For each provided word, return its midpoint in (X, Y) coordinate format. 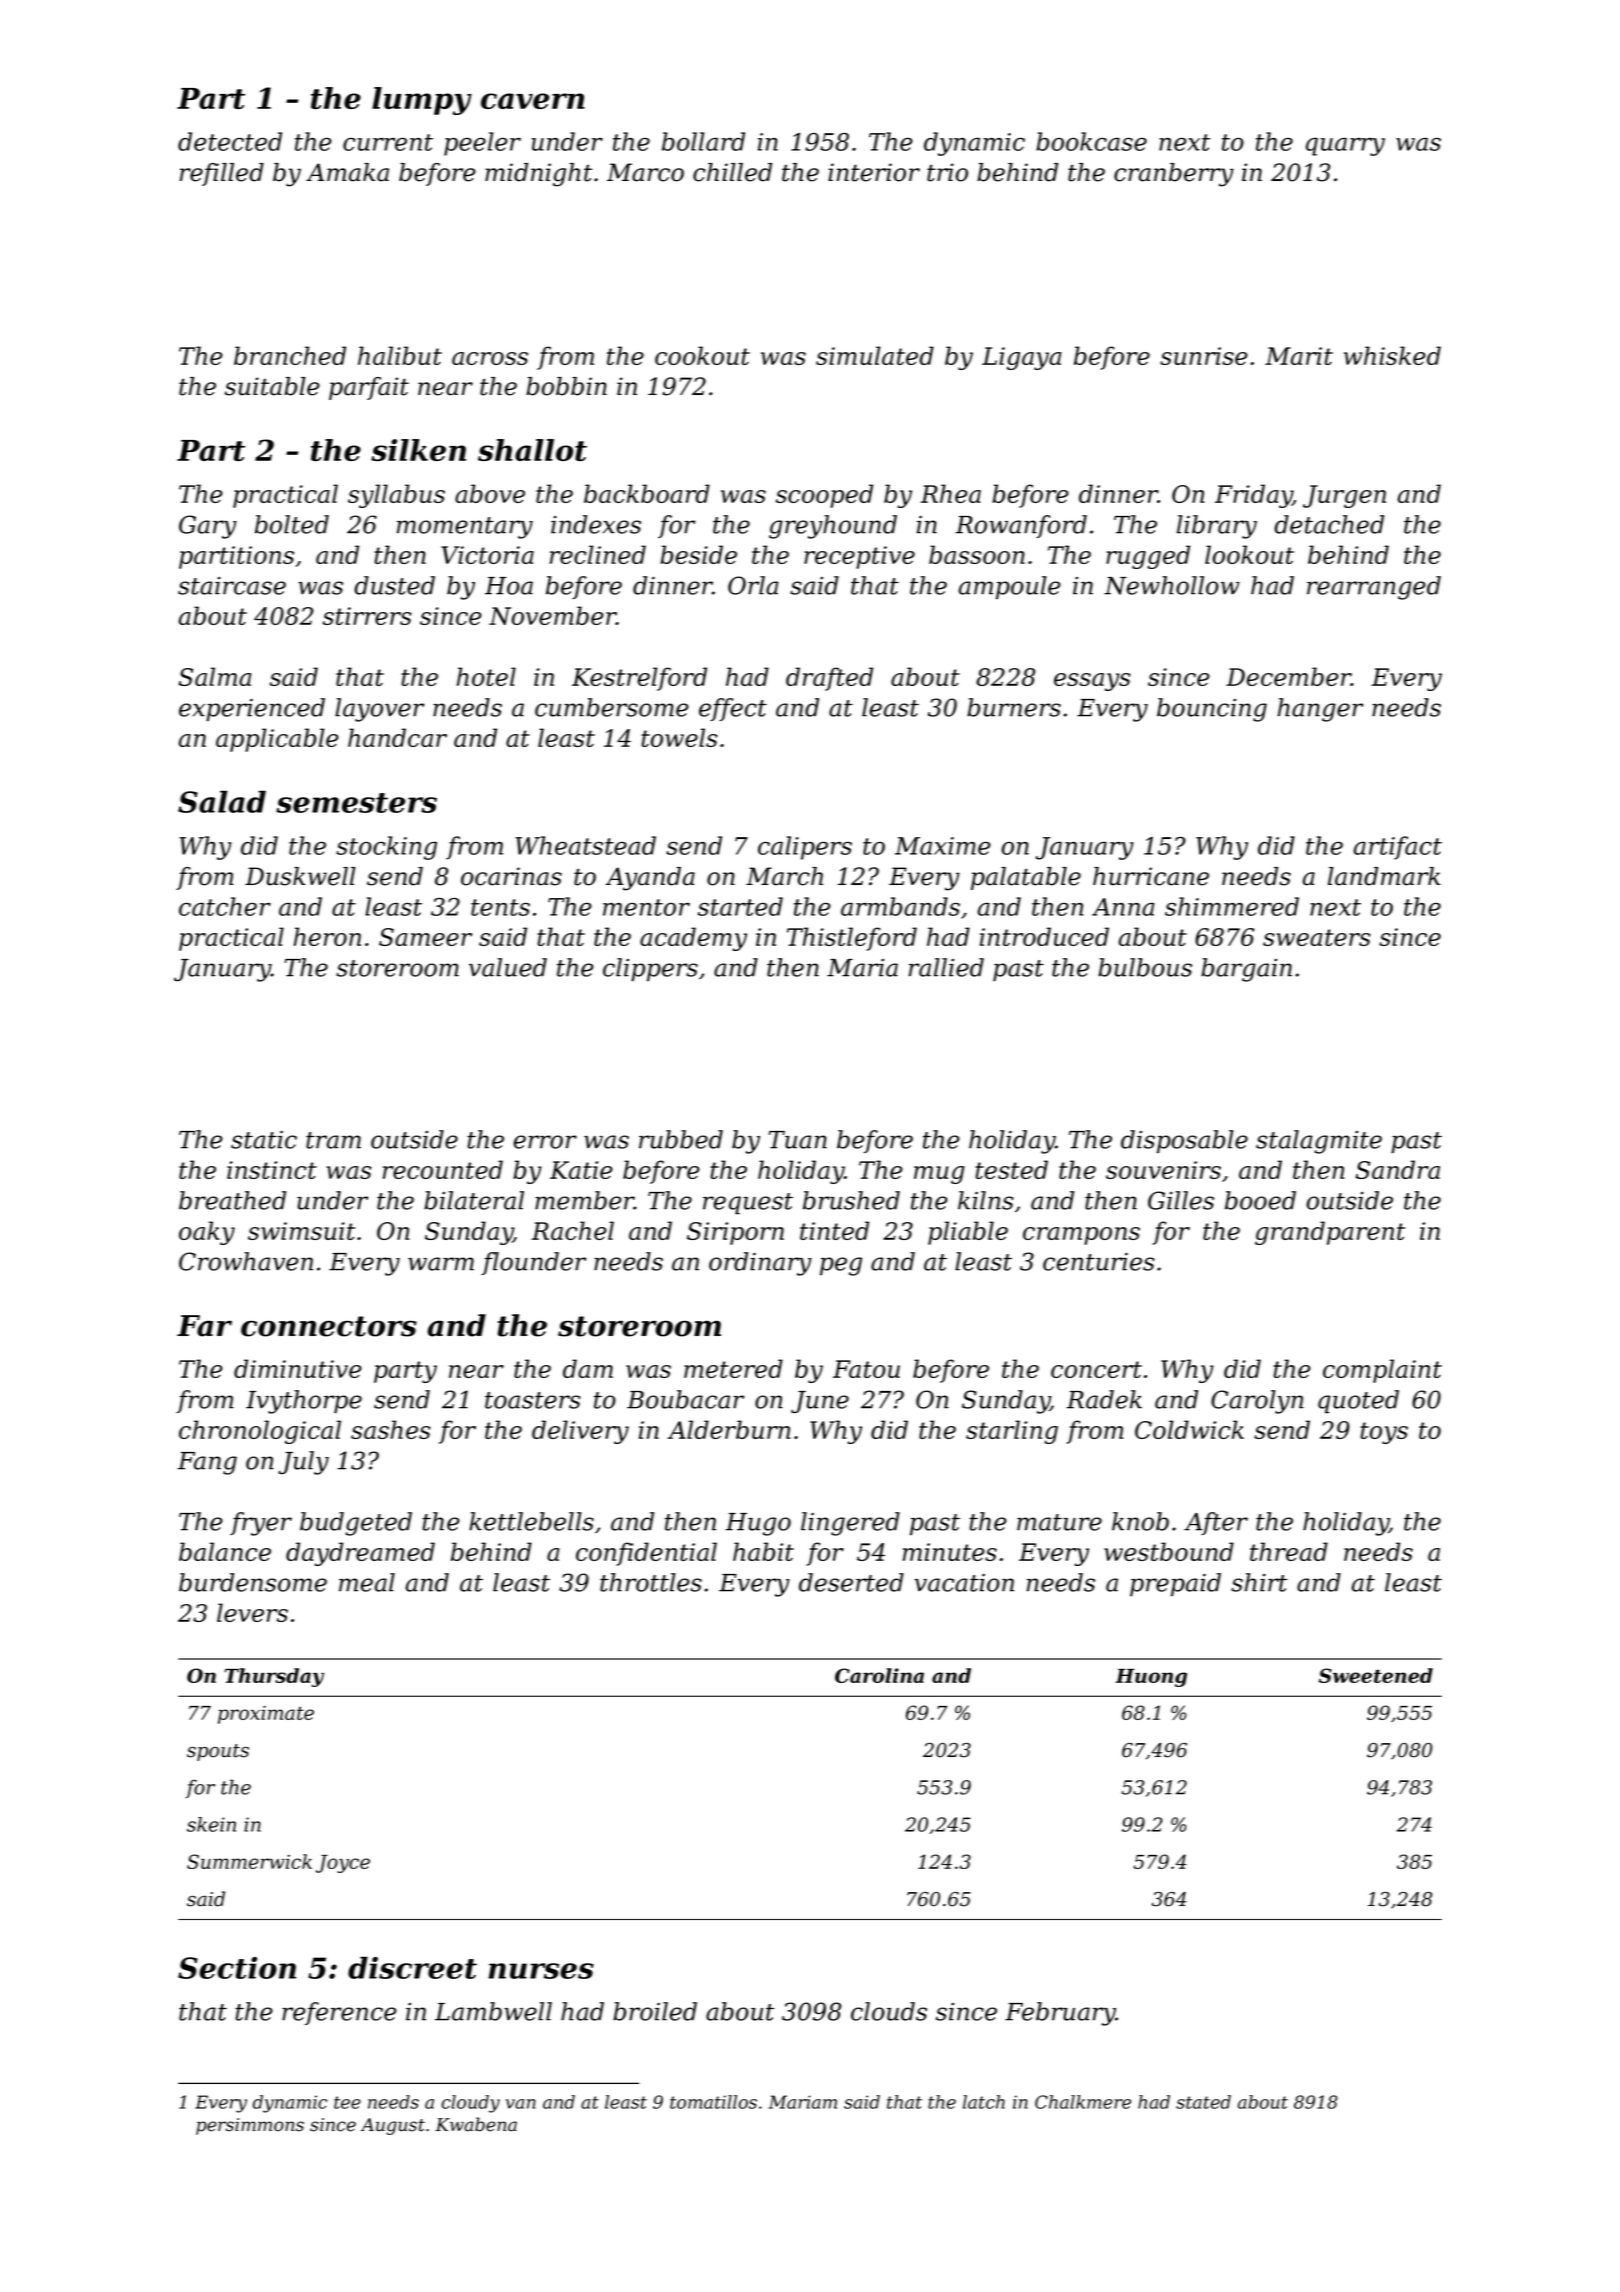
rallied (946, 967)
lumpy (422, 101)
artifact (1398, 848)
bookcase (1091, 141)
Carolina (879, 1675)
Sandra (1398, 1169)
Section (237, 1968)
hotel (486, 676)
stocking (386, 848)
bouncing (1212, 710)
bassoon (977, 554)
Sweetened (1376, 1675)
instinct (272, 1170)
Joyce (343, 1864)
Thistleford (852, 939)
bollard (703, 141)
